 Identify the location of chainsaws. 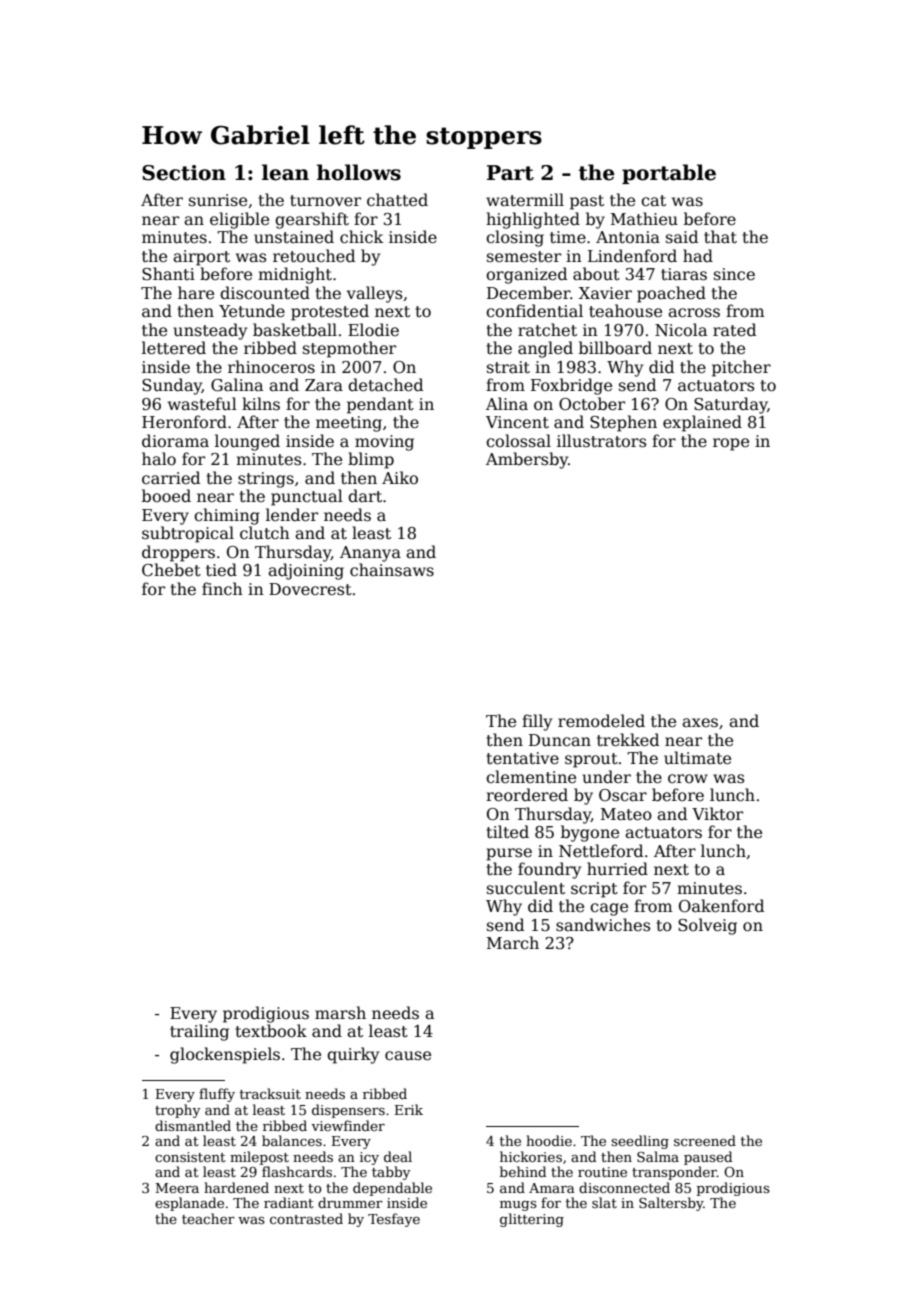
(392, 570).
